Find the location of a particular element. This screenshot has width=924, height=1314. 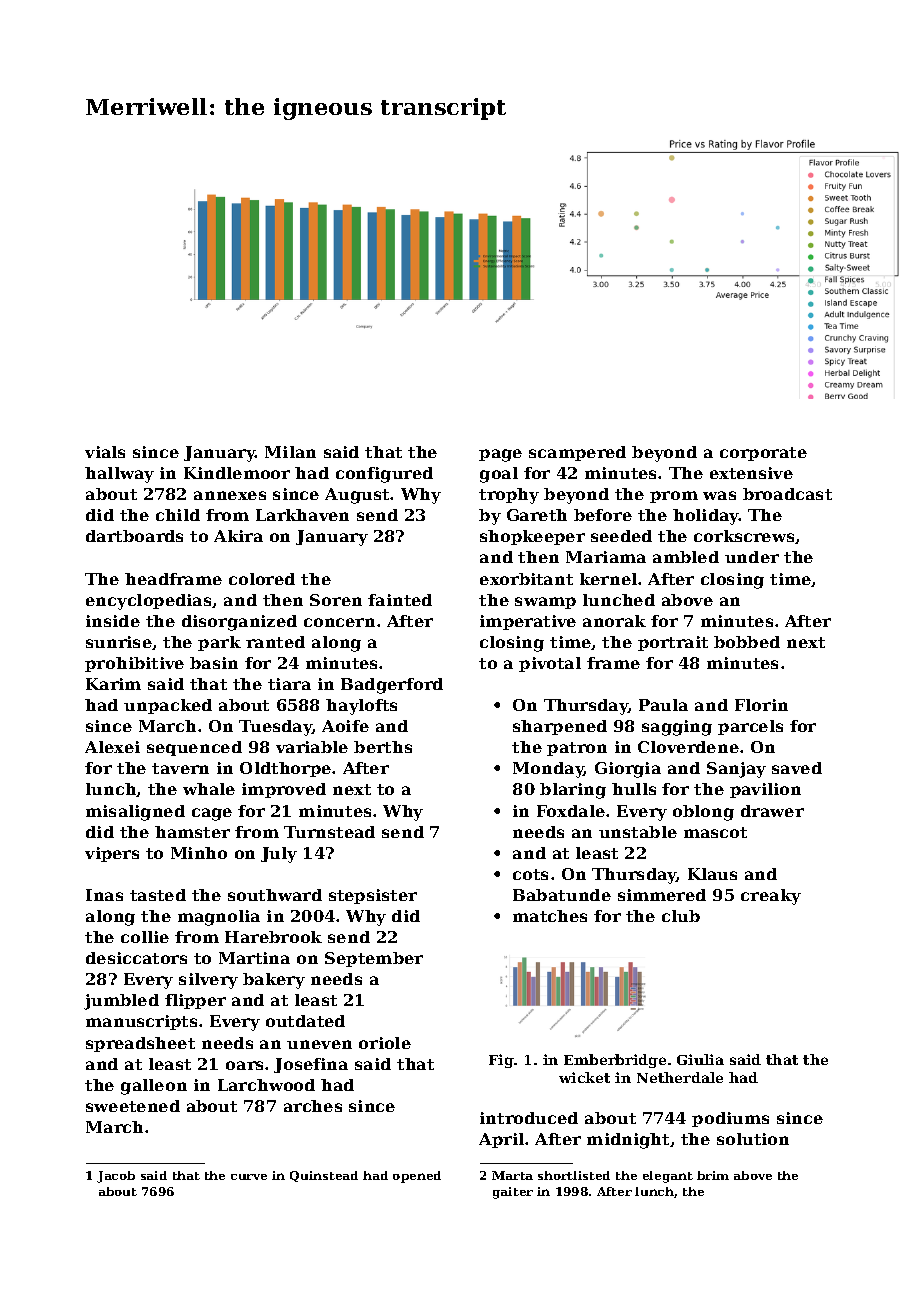

bobbed is located at coordinates (747, 642).
